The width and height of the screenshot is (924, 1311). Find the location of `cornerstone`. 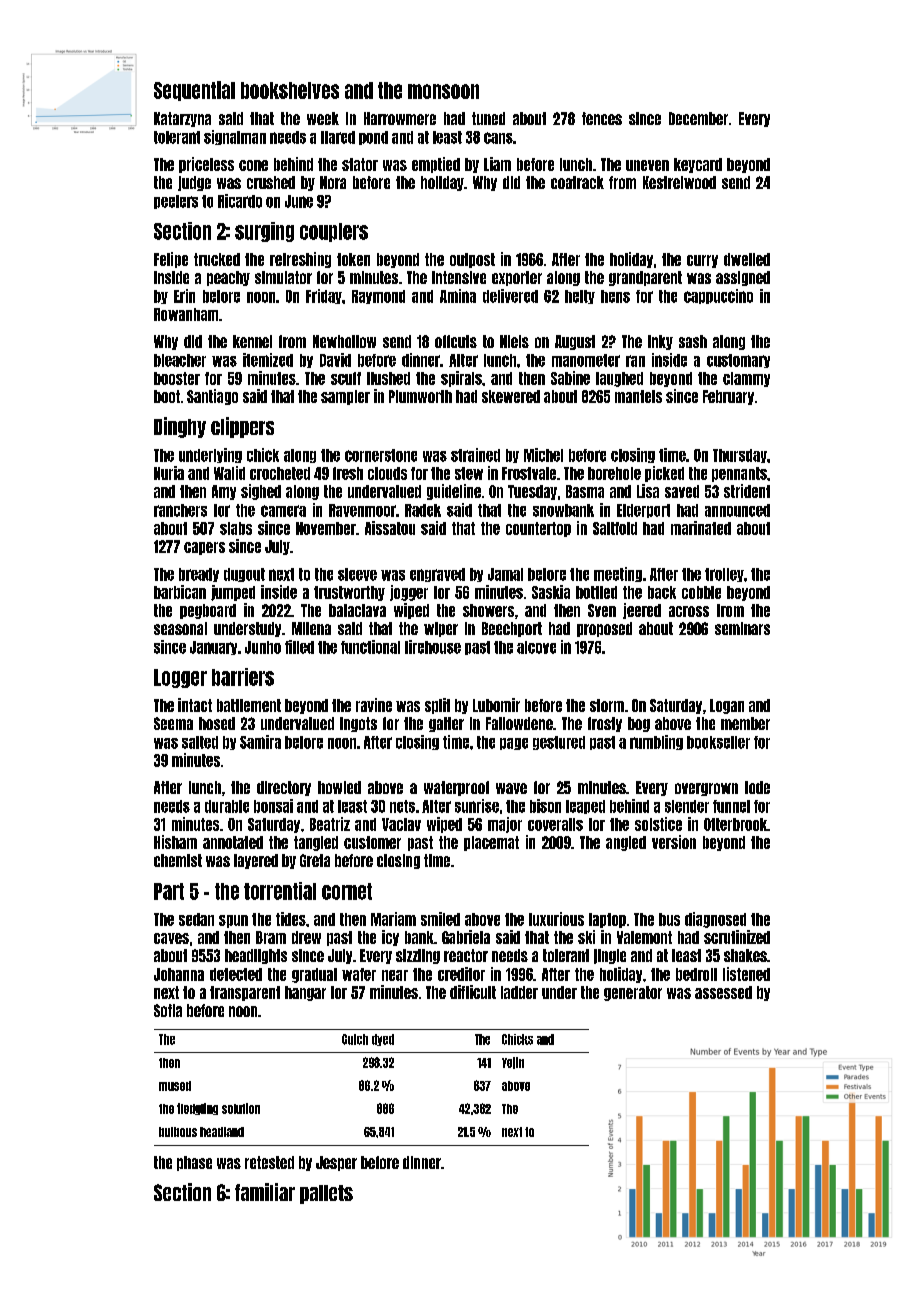

cornerstone is located at coordinates (381, 455).
